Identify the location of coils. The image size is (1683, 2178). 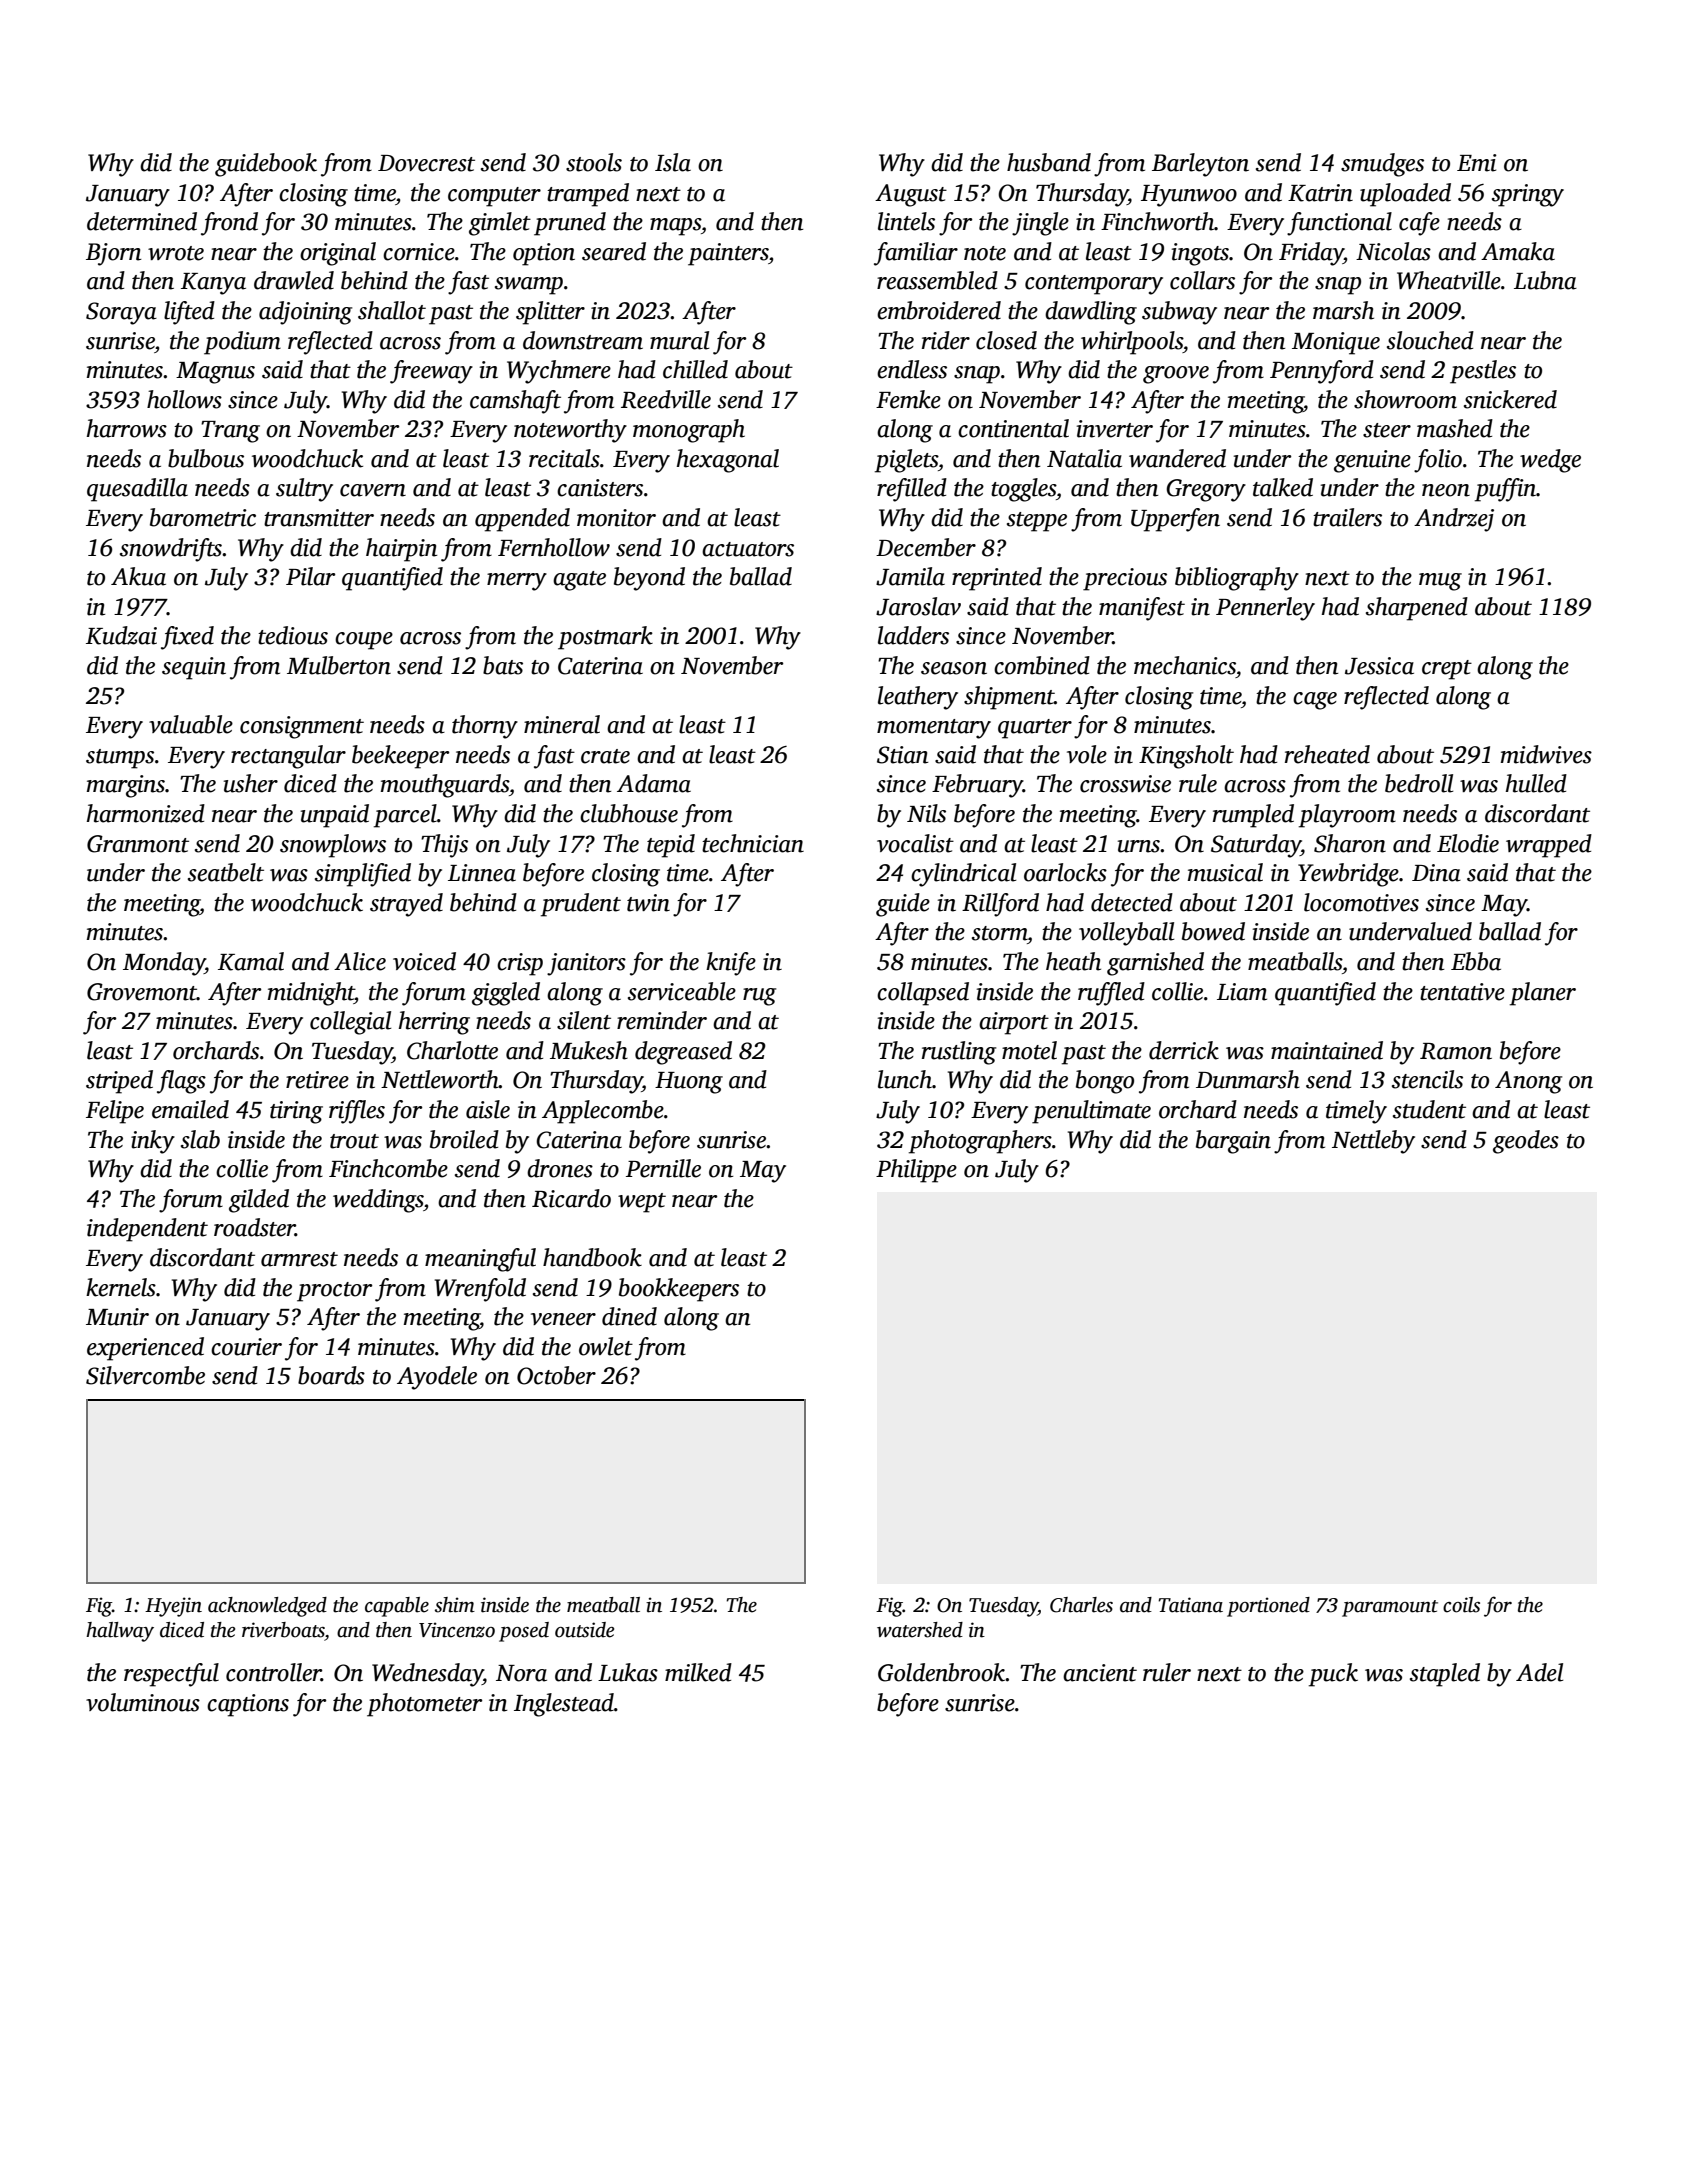
(1461, 1605).
